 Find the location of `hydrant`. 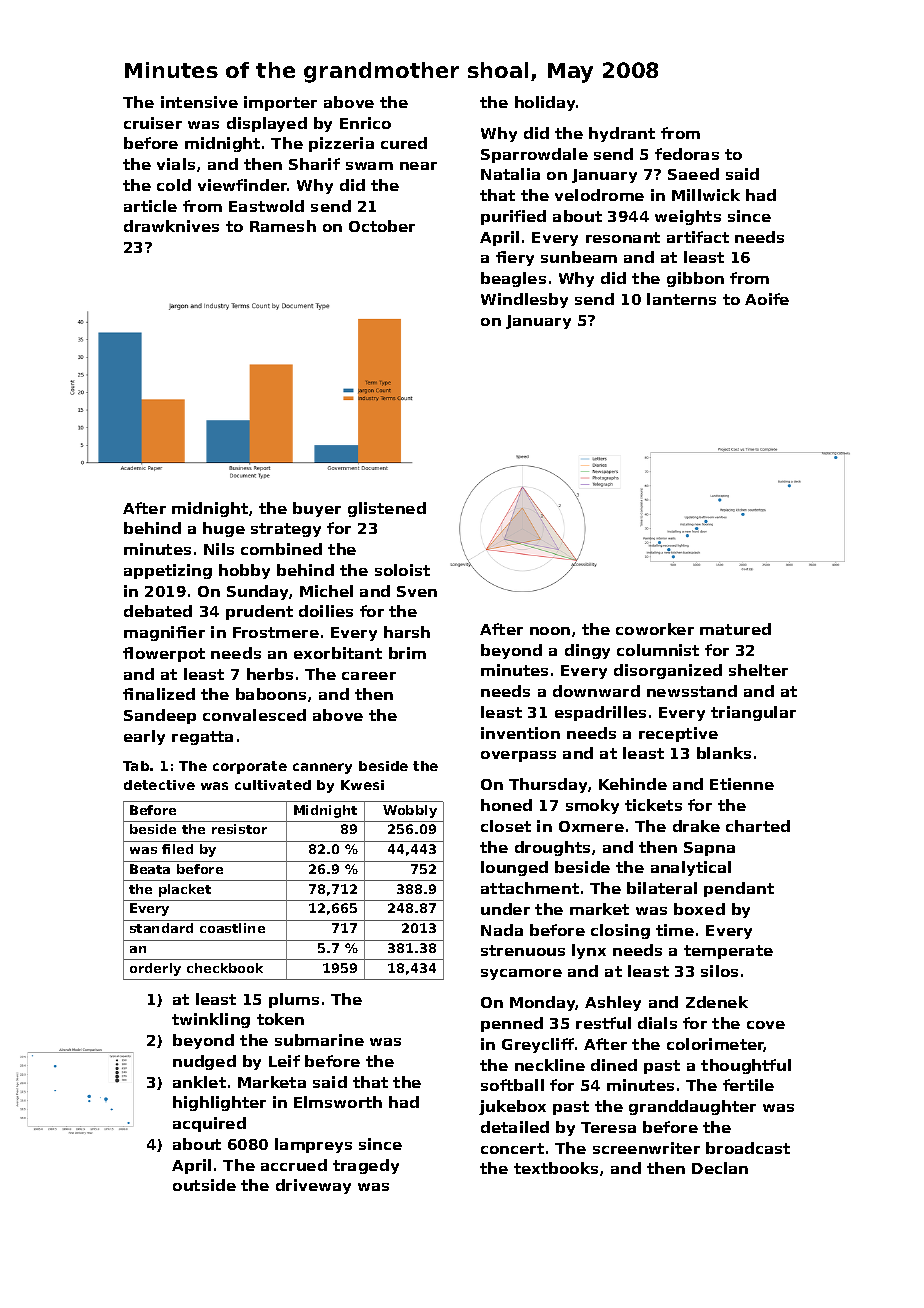

hydrant is located at coordinates (622, 134).
